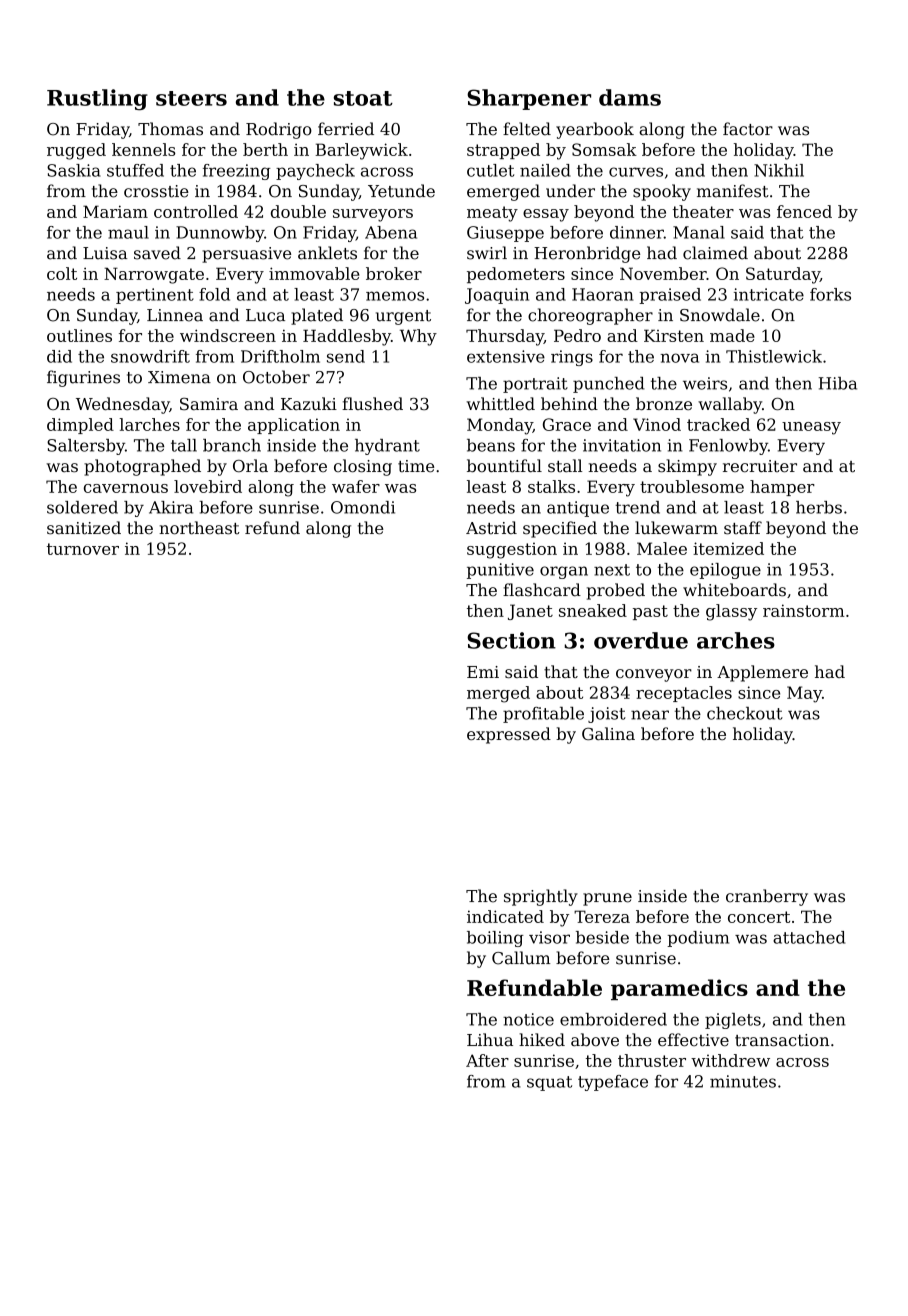 The height and width of the screenshot is (1316, 908). Describe the element at coordinates (731, 612) in the screenshot. I see `glassy` at that location.
